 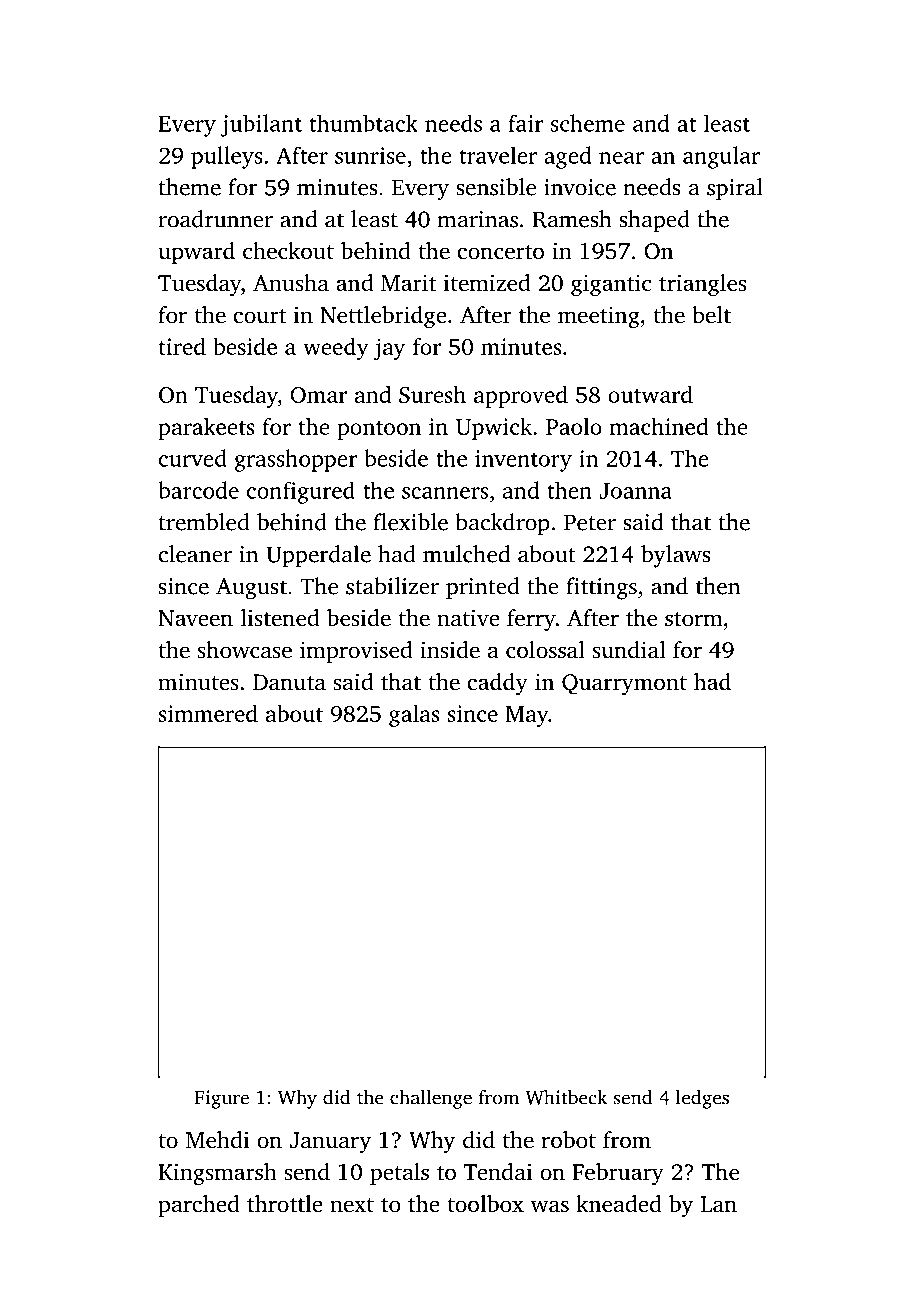 What do you see at coordinates (675, 556) in the image?
I see `bylaws` at bounding box center [675, 556].
